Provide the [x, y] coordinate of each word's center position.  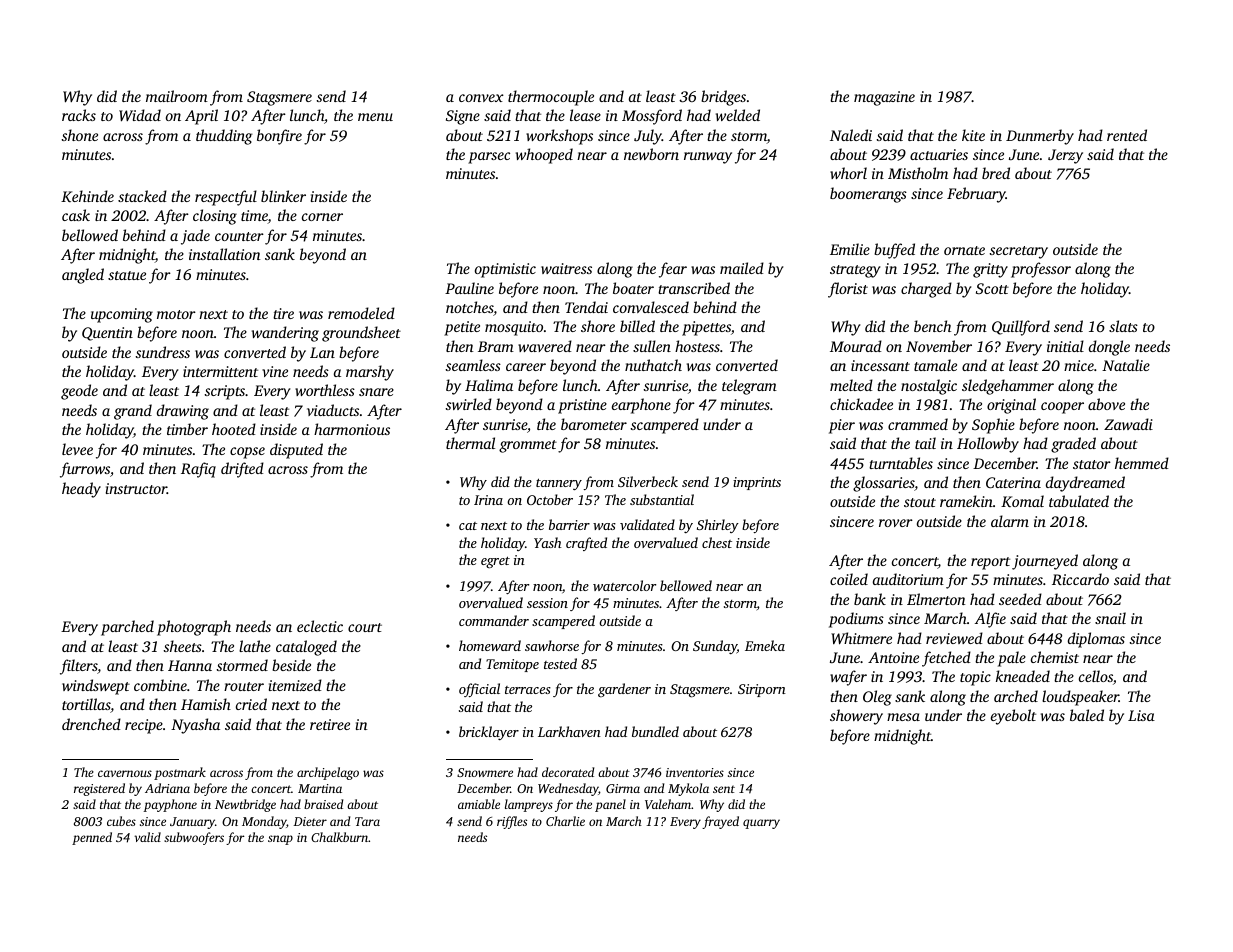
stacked [142, 196]
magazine [884, 98]
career [526, 367]
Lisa [1141, 715]
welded [738, 115]
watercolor [624, 585]
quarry [761, 824]
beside [291, 665]
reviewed [954, 638]
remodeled [361, 313]
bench [932, 326]
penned [92, 838]
